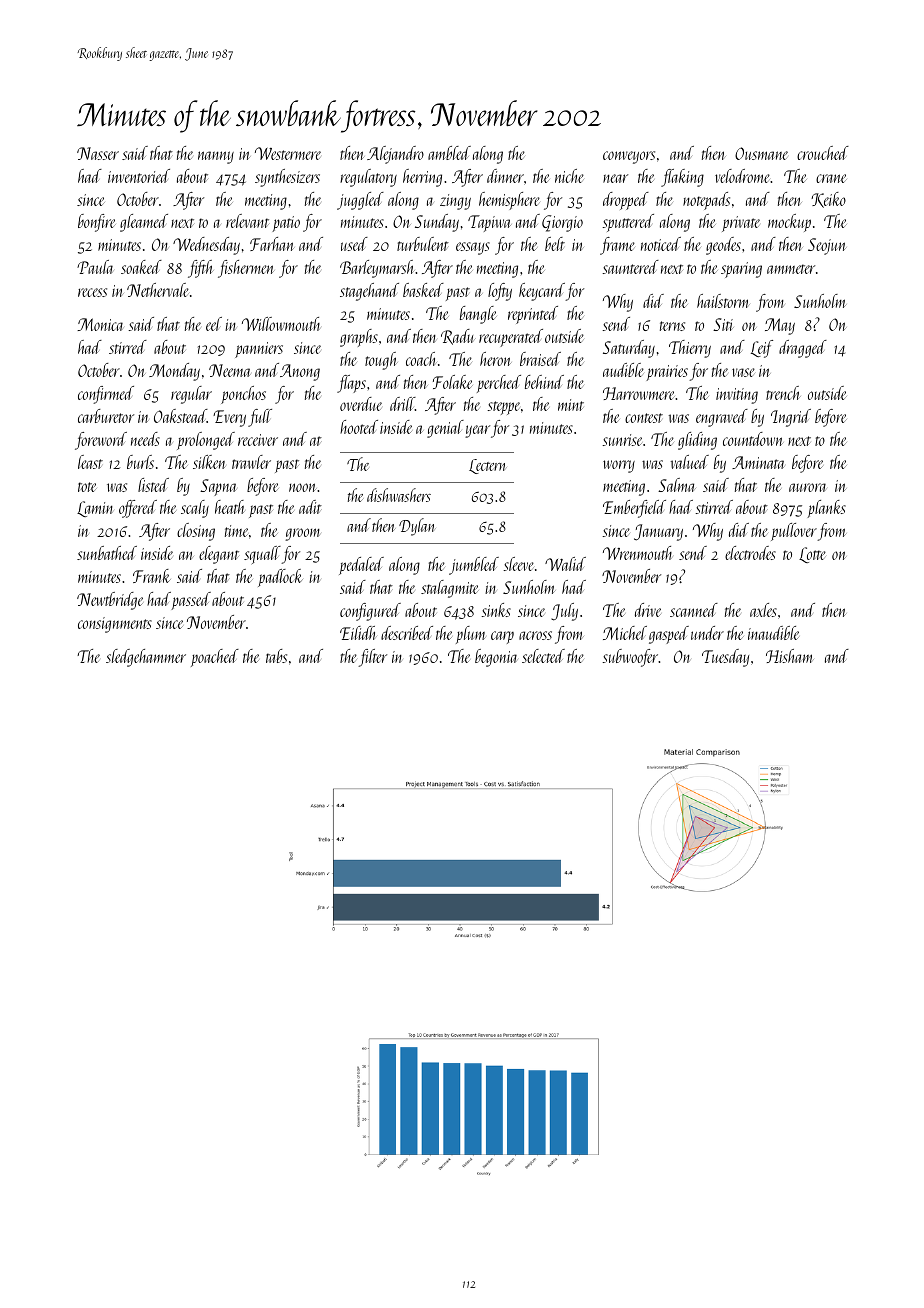  I want to click on relevant, so click(247, 221).
